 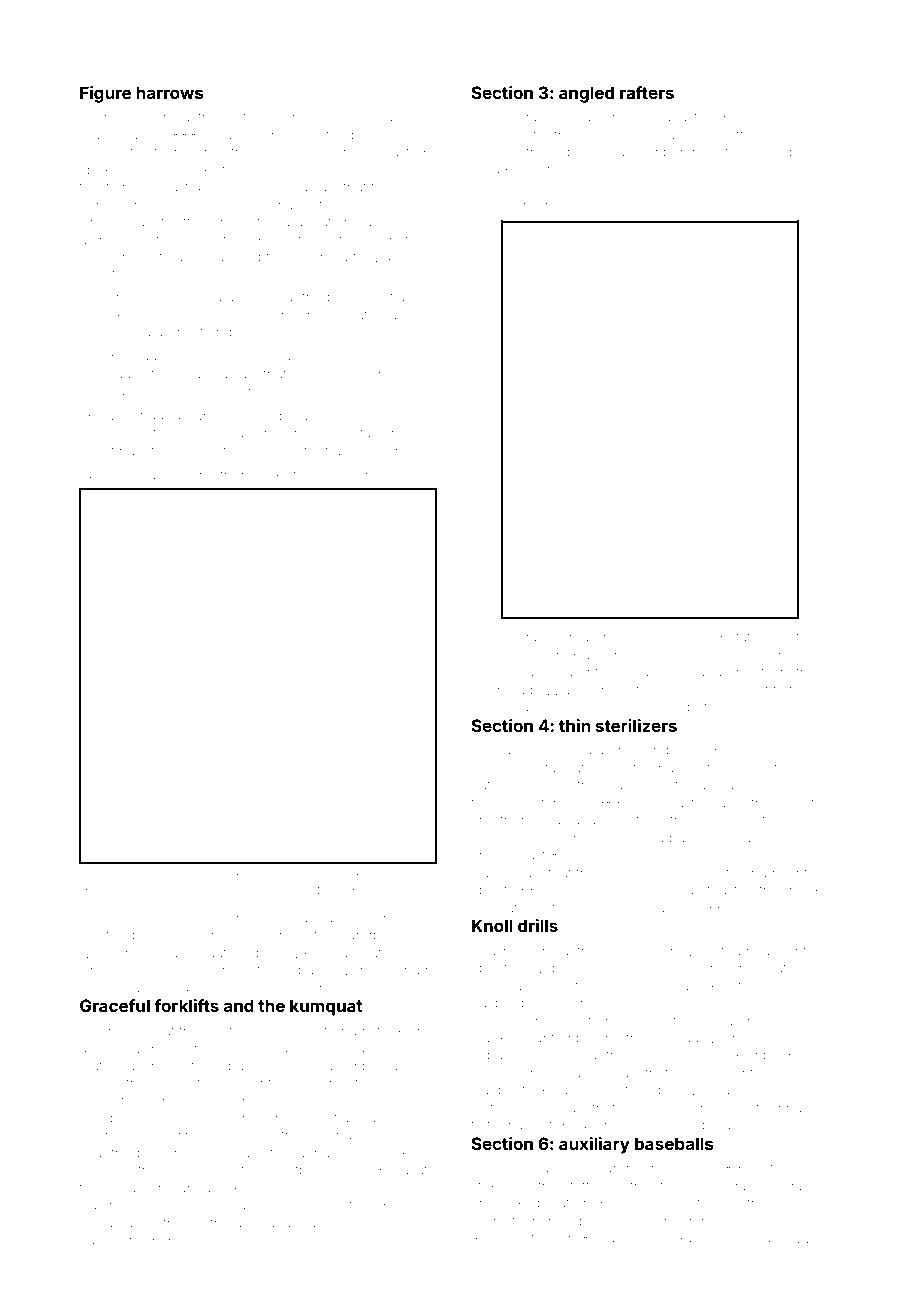 What do you see at coordinates (786, 638) in the page?
I see `egrets` at bounding box center [786, 638].
